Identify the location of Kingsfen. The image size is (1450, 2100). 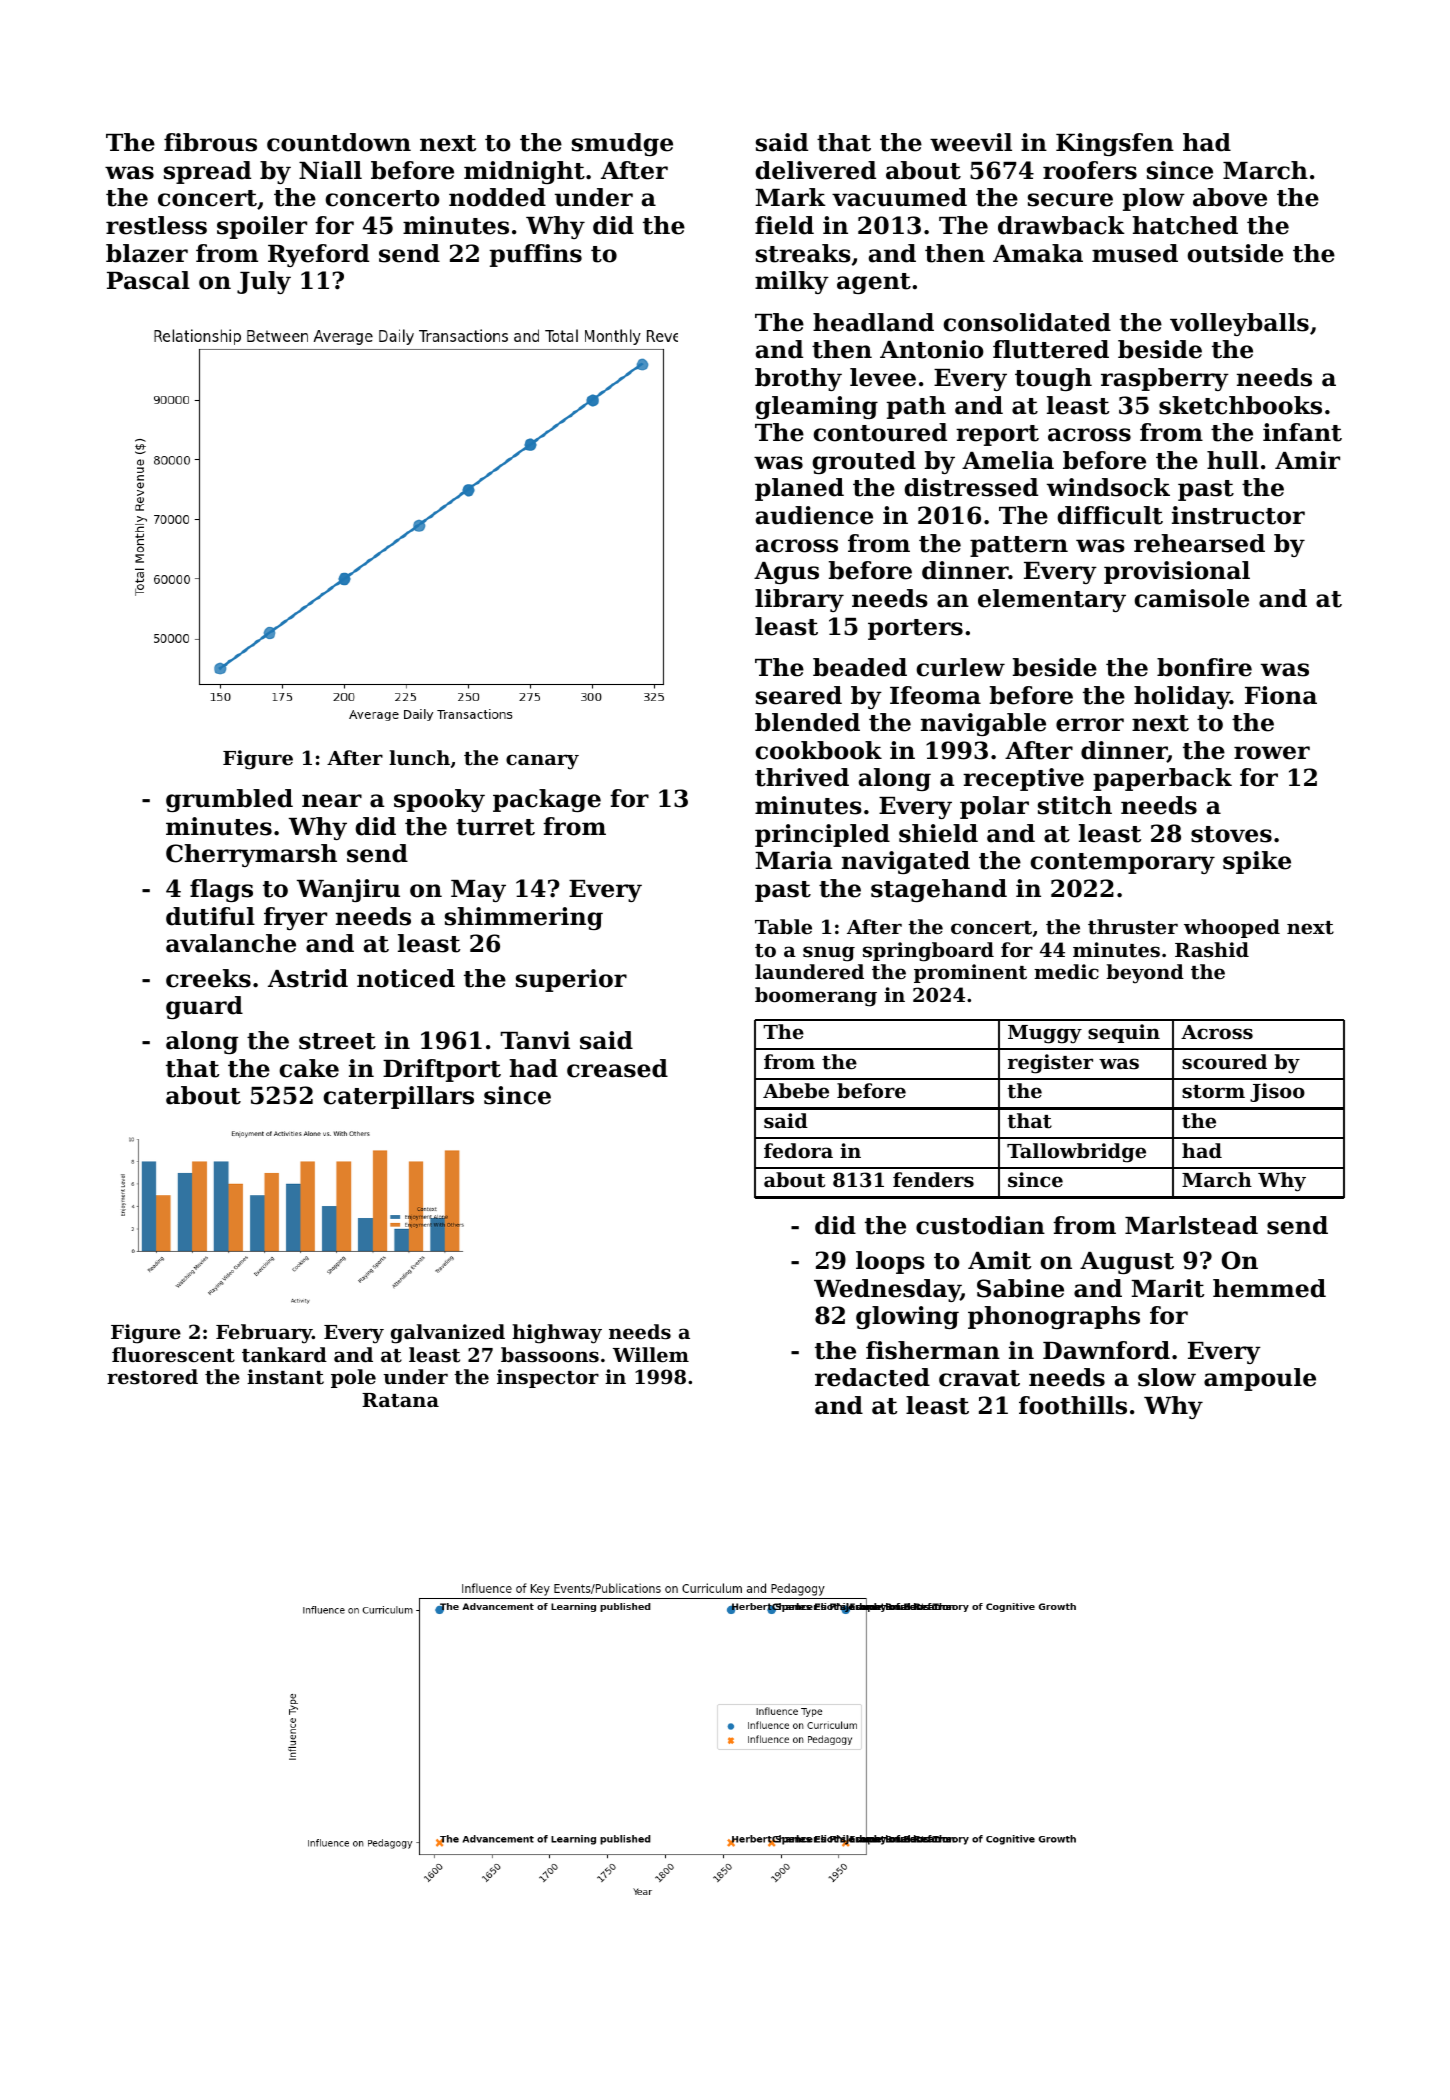
(1115, 144).
